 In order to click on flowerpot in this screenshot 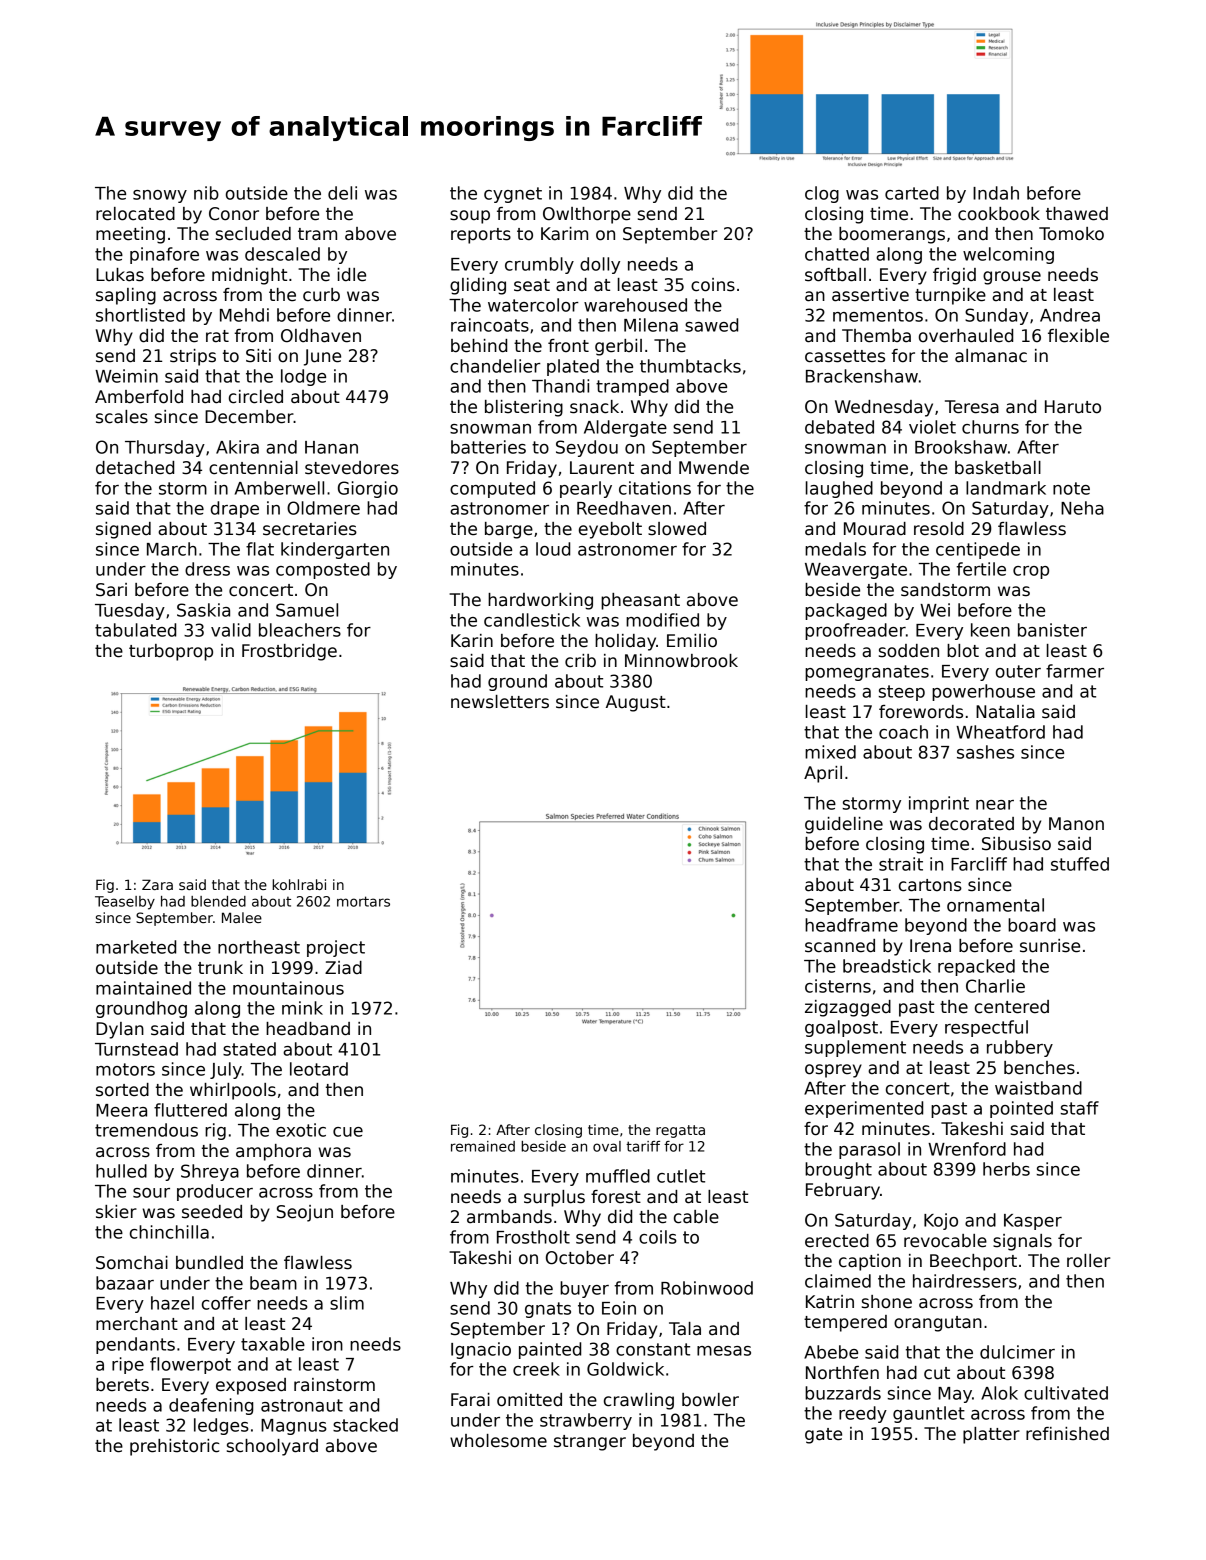, I will do `click(190, 1365)`.
